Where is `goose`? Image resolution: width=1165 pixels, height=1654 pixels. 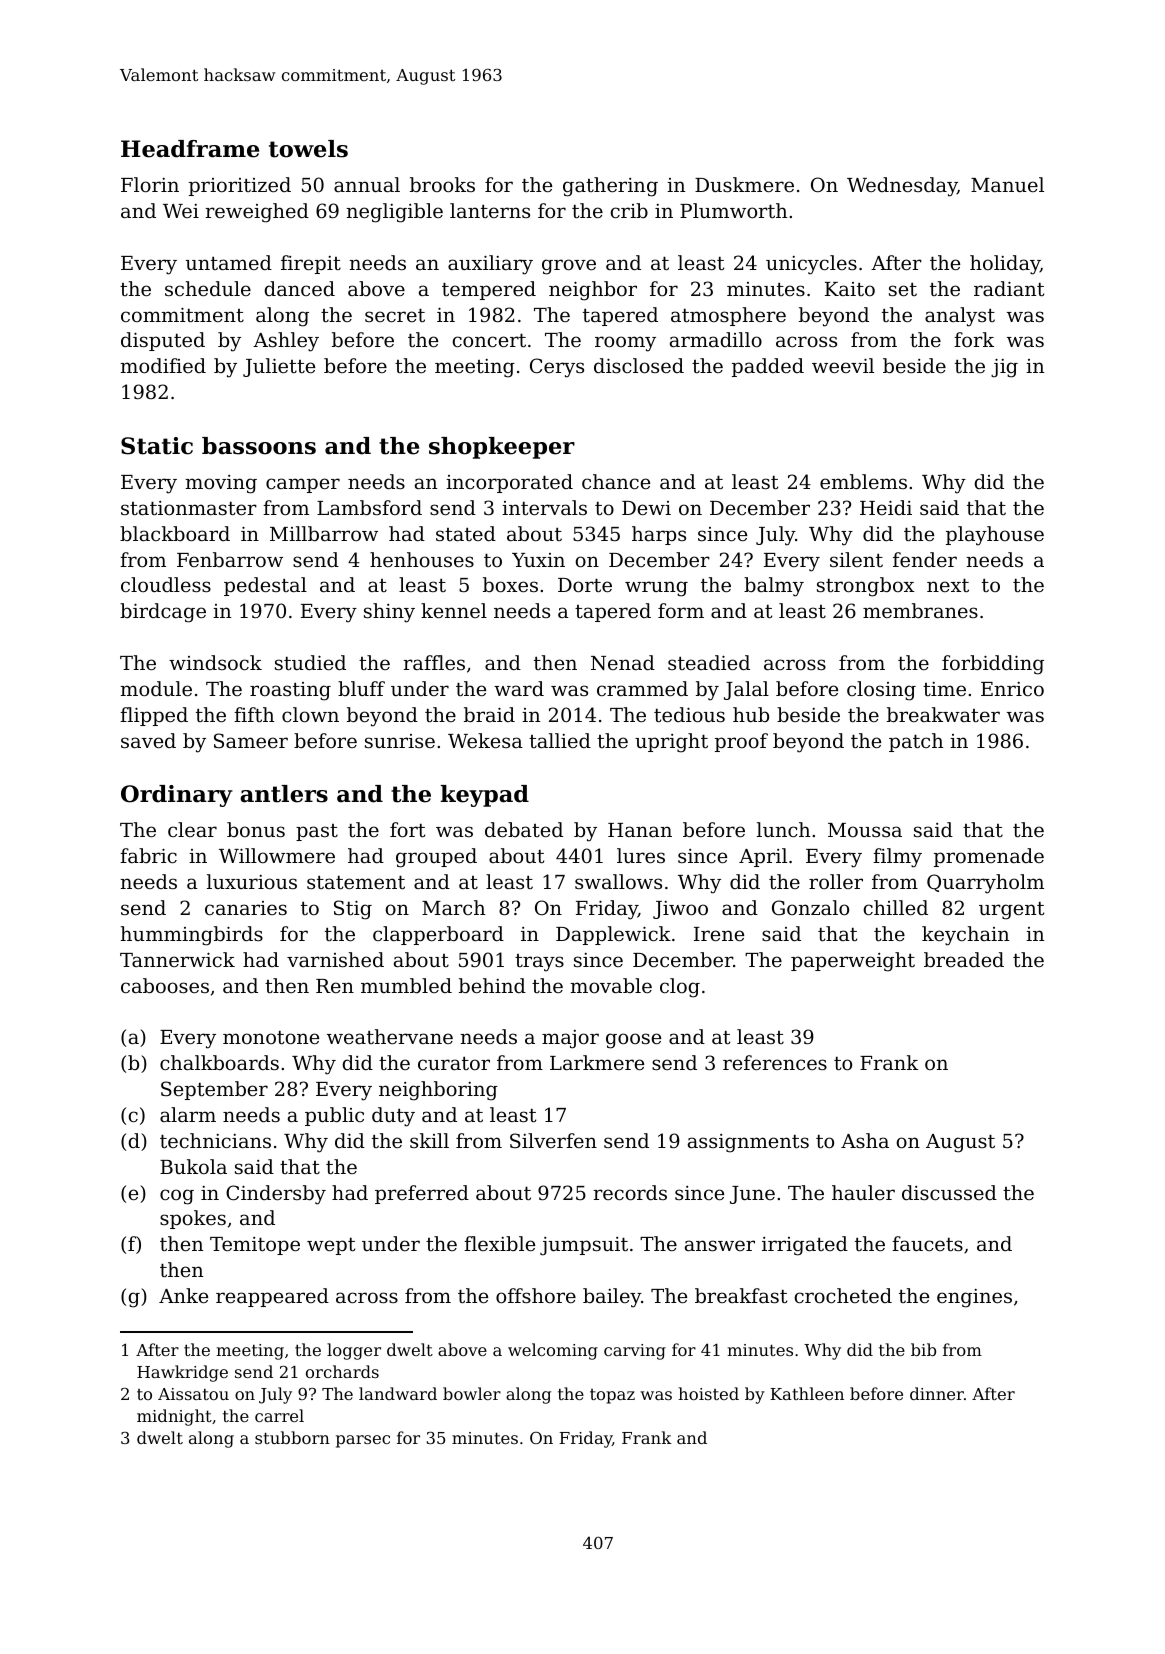
goose is located at coordinates (633, 1041).
